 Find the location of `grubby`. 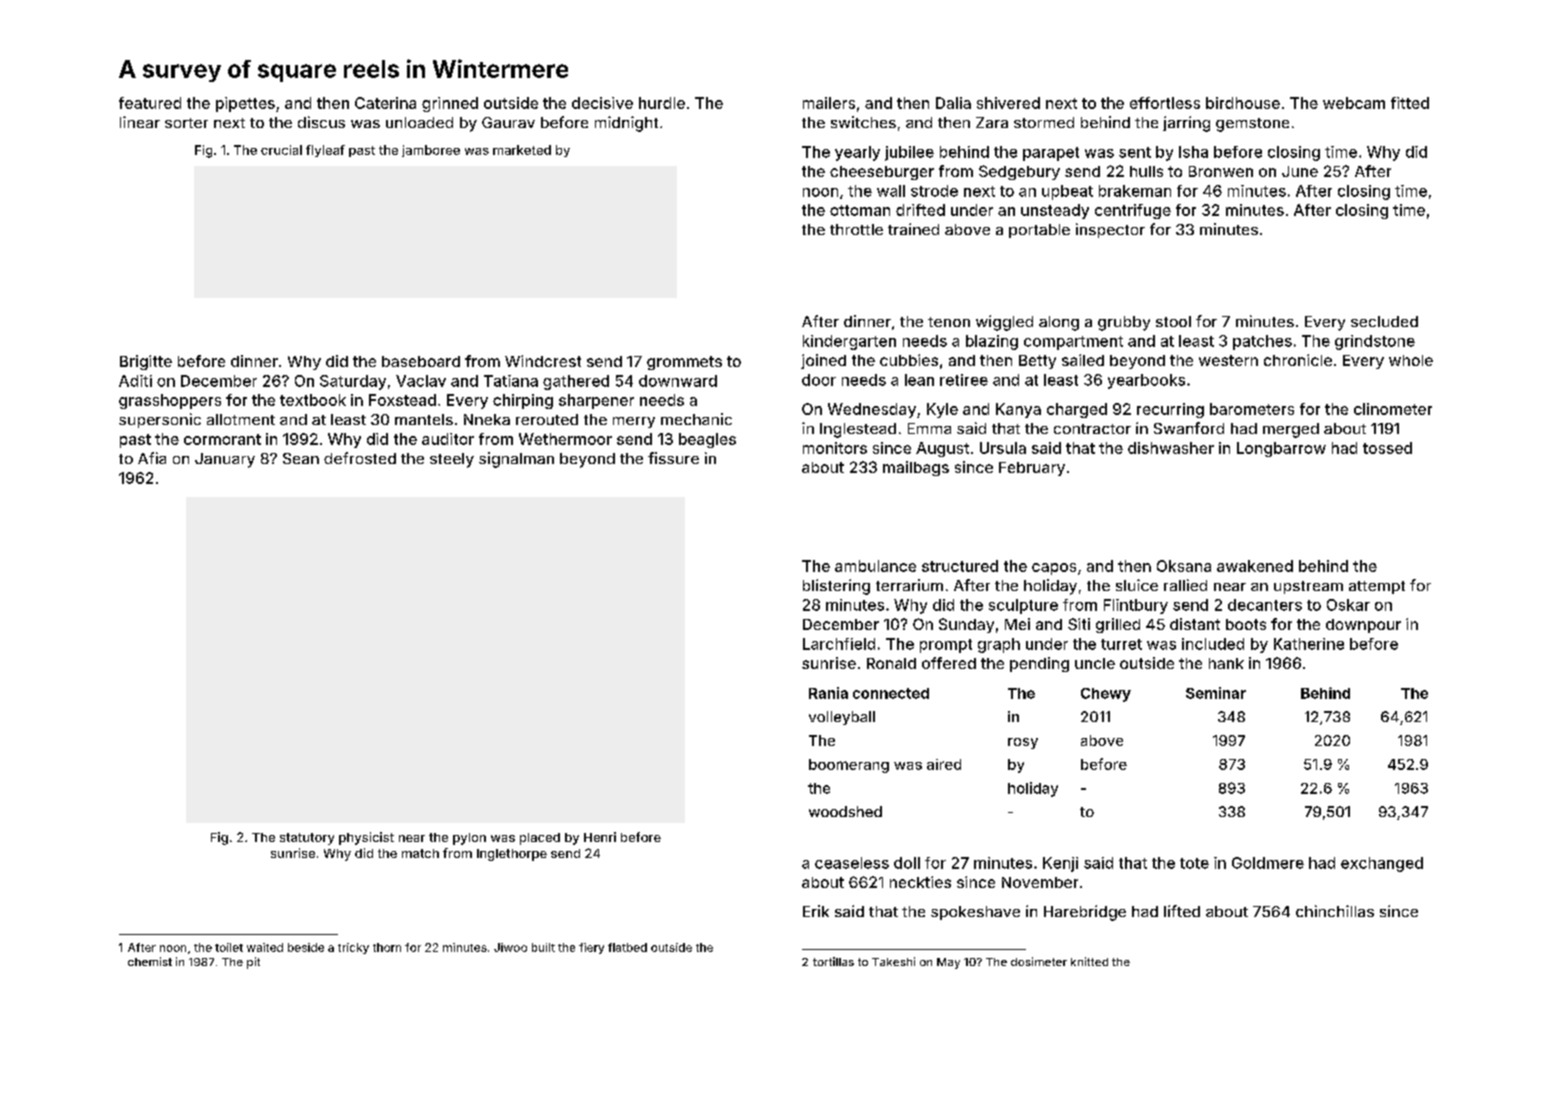

grubby is located at coordinates (1124, 323).
